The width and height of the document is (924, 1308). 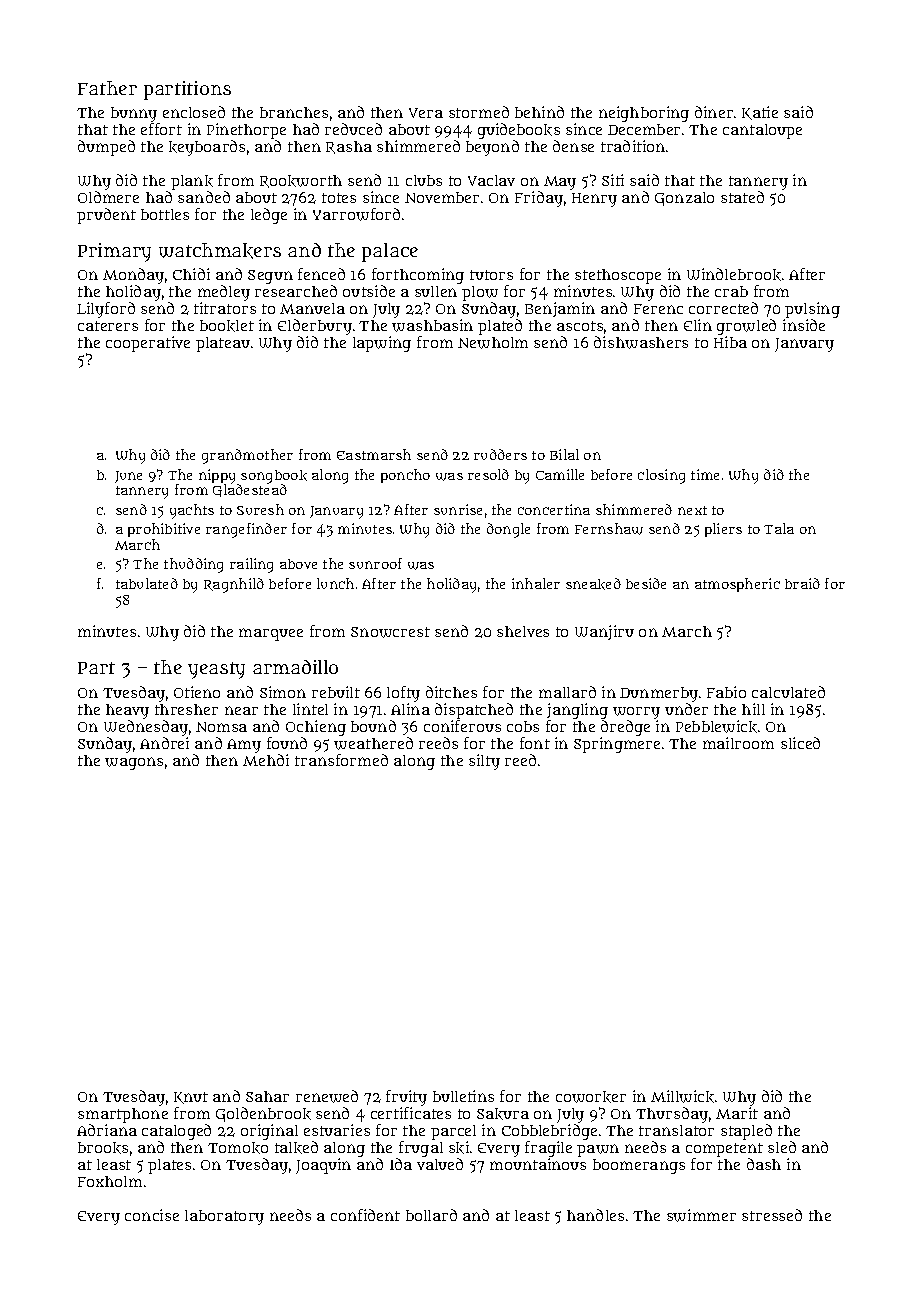 I want to click on Millwick, so click(x=682, y=1096).
